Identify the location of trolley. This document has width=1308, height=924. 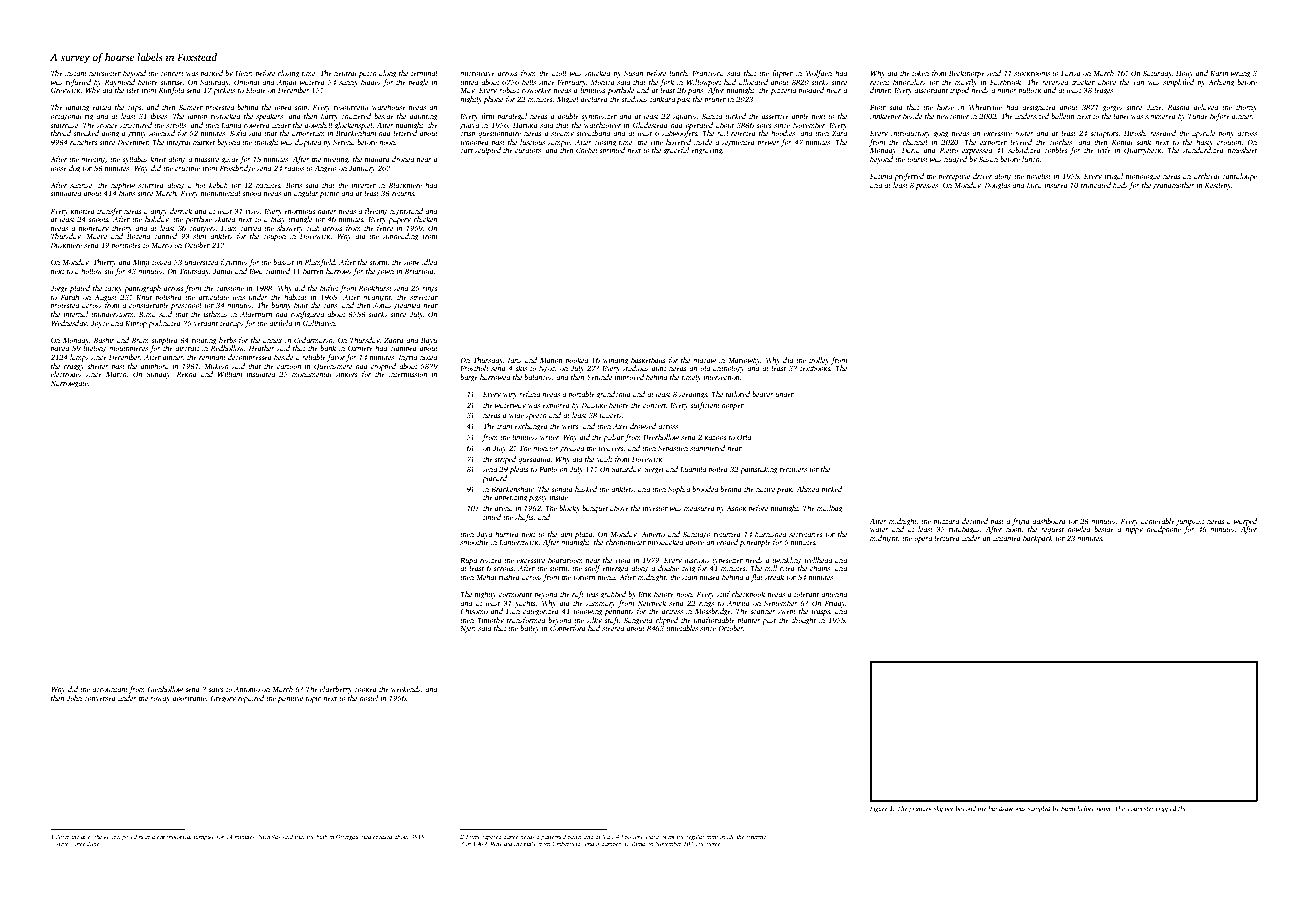
(819, 361).
